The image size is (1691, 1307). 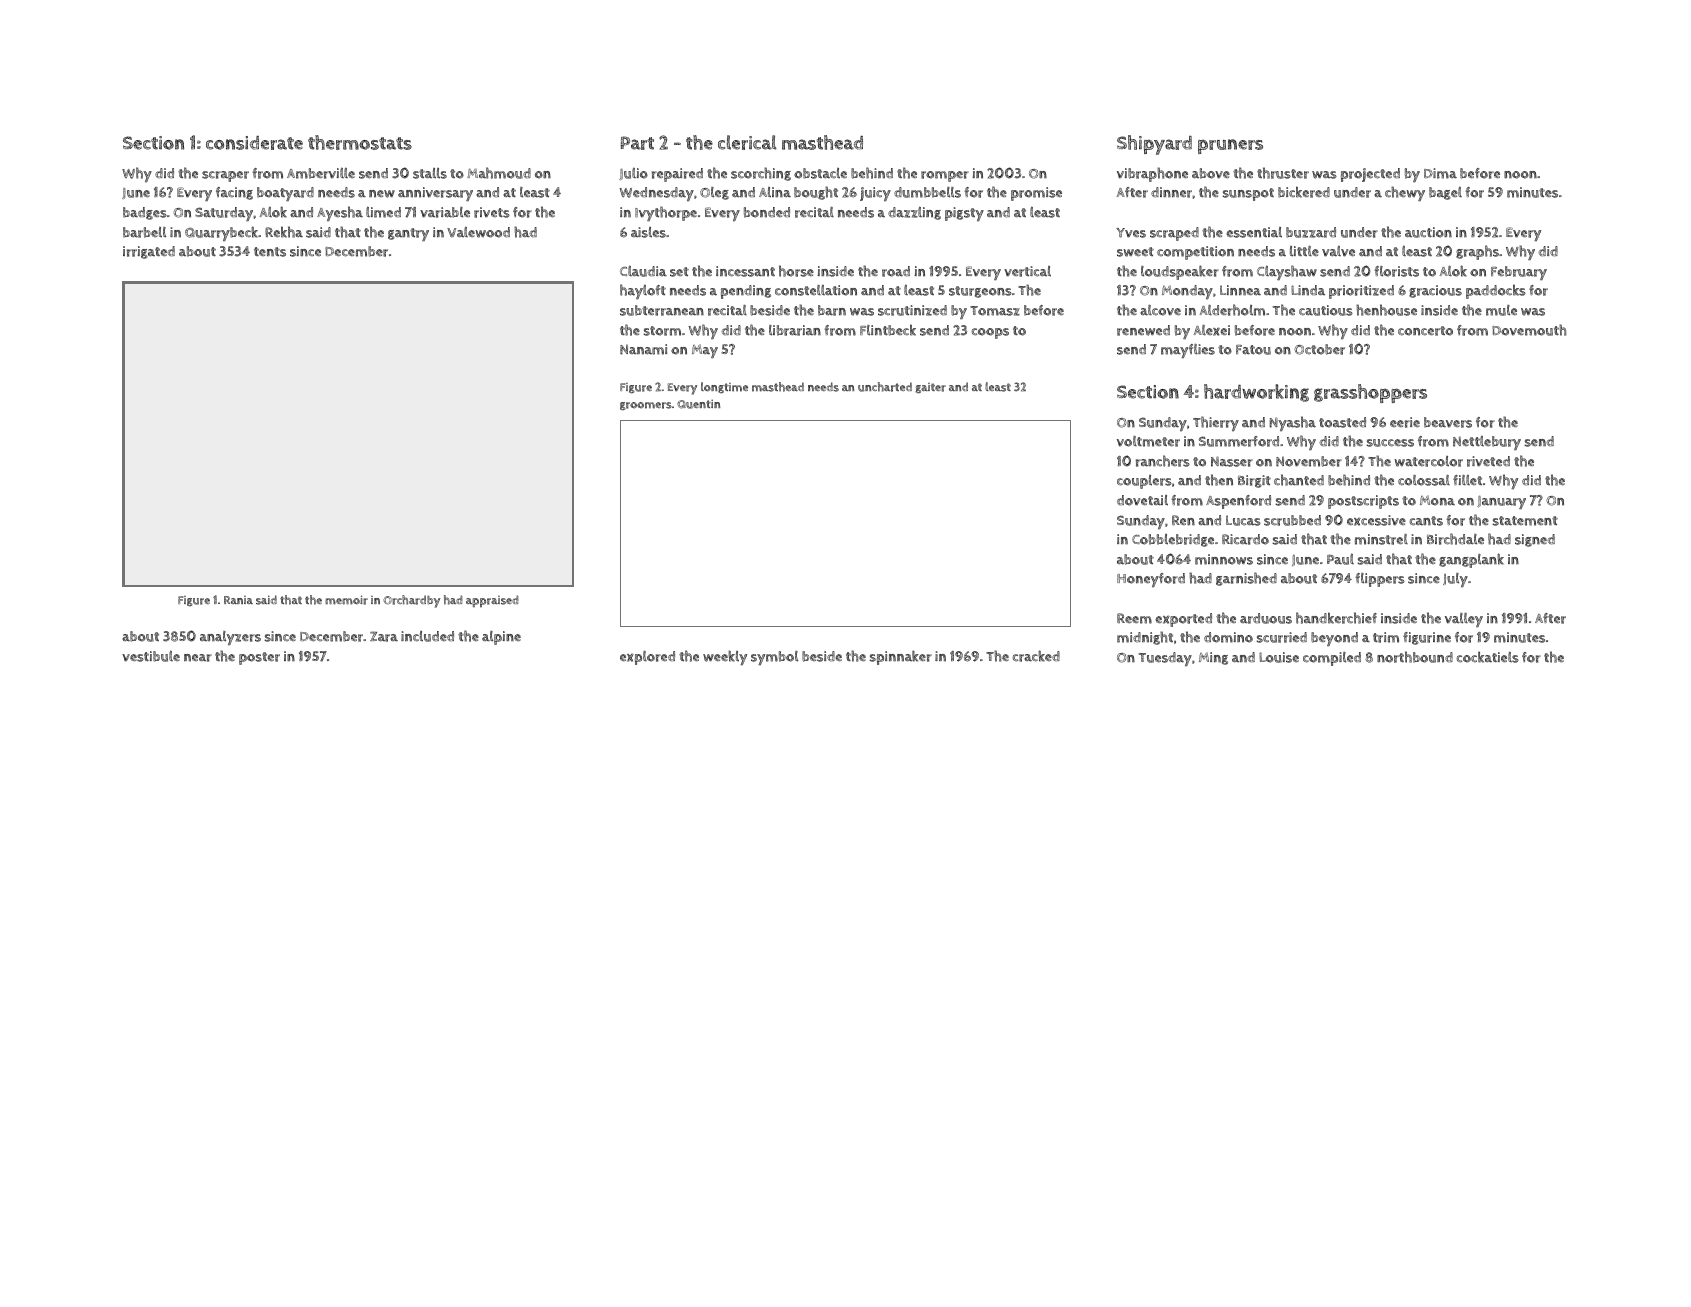 I want to click on groomers, so click(x=646, y=406).
